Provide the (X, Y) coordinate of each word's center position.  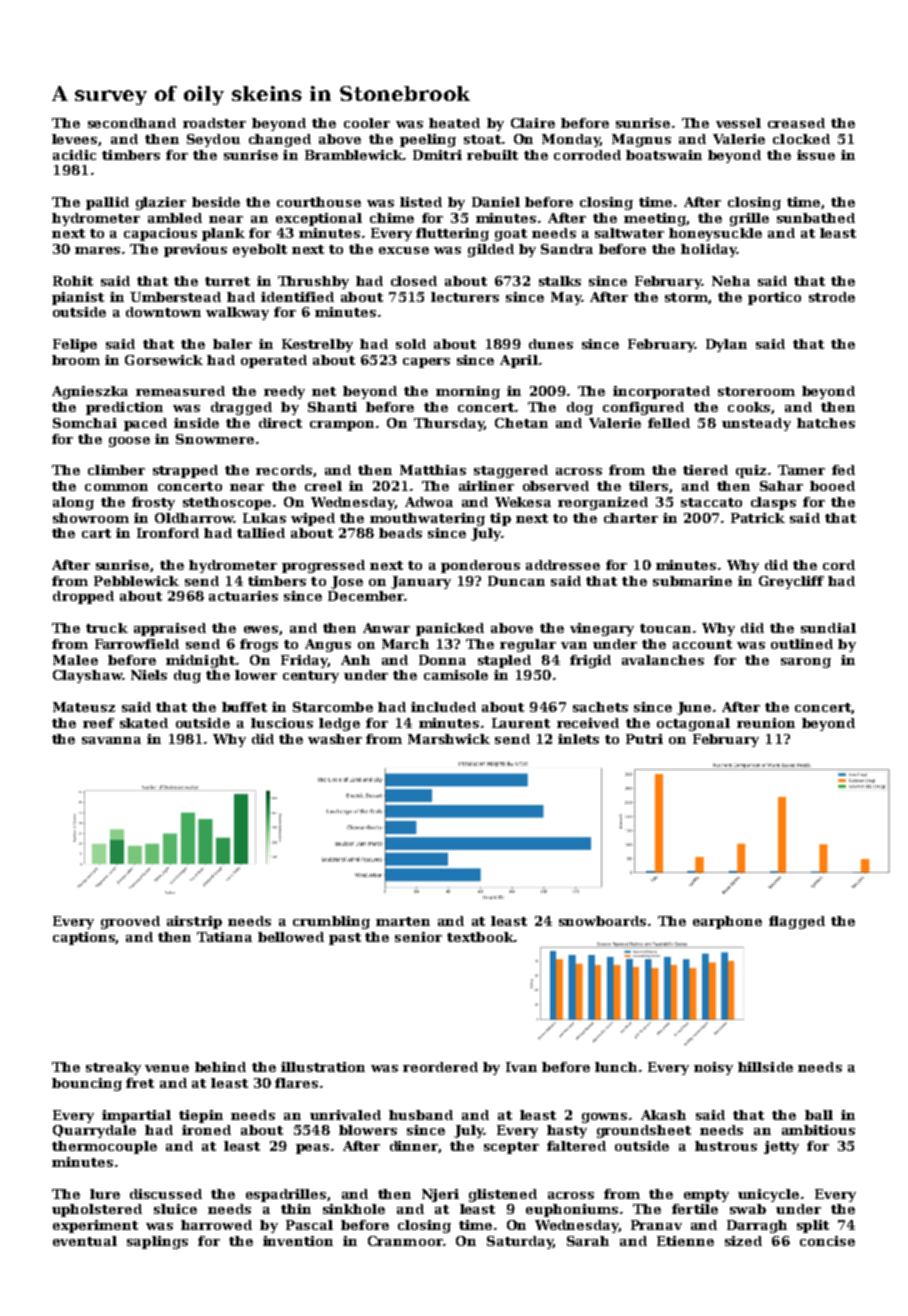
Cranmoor (405, 1241)
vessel (738, 123)
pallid (107, 203)
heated (454, 123)
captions (84, 938)
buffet (244, 707)
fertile (695, 1209)
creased (796, 123)
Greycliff (791, 582)
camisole (456, 675)
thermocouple (104, 1147)
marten (403, 921)
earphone (727, 922)
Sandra (567, 249)
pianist (78, 298)
